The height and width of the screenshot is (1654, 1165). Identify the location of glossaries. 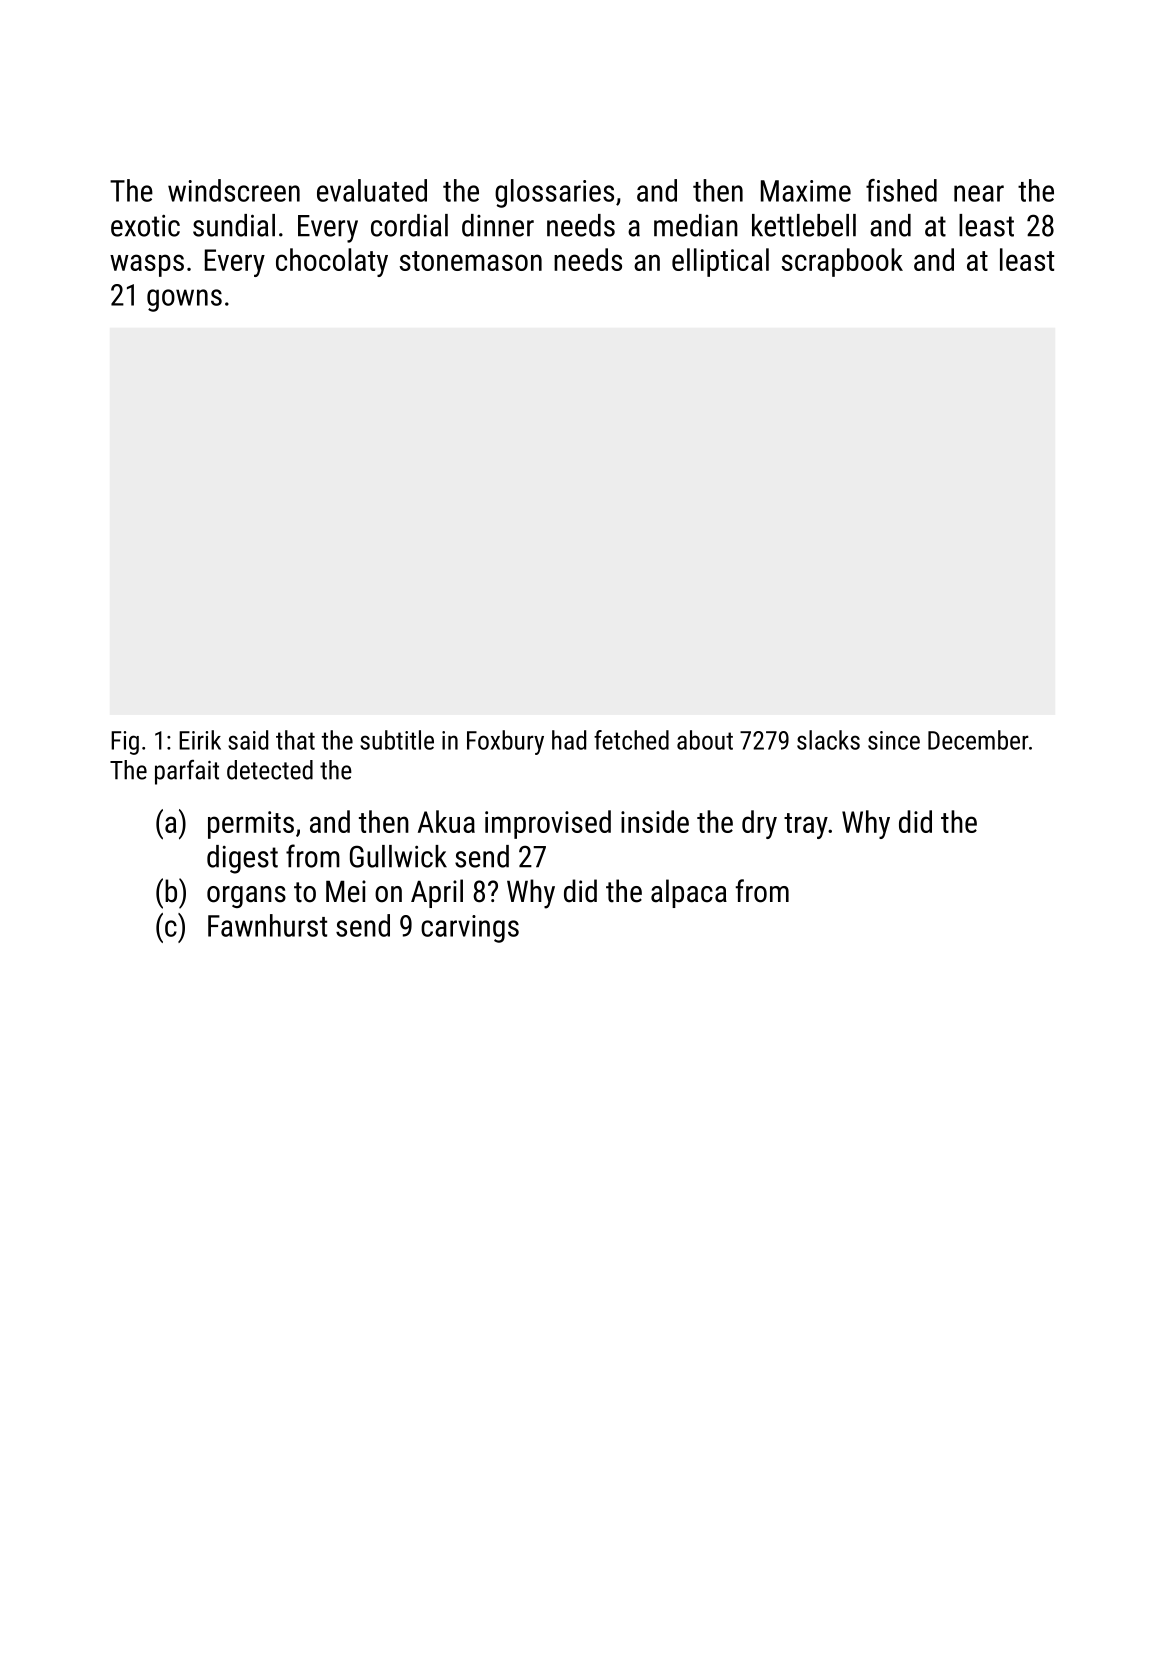
(554, 193).
